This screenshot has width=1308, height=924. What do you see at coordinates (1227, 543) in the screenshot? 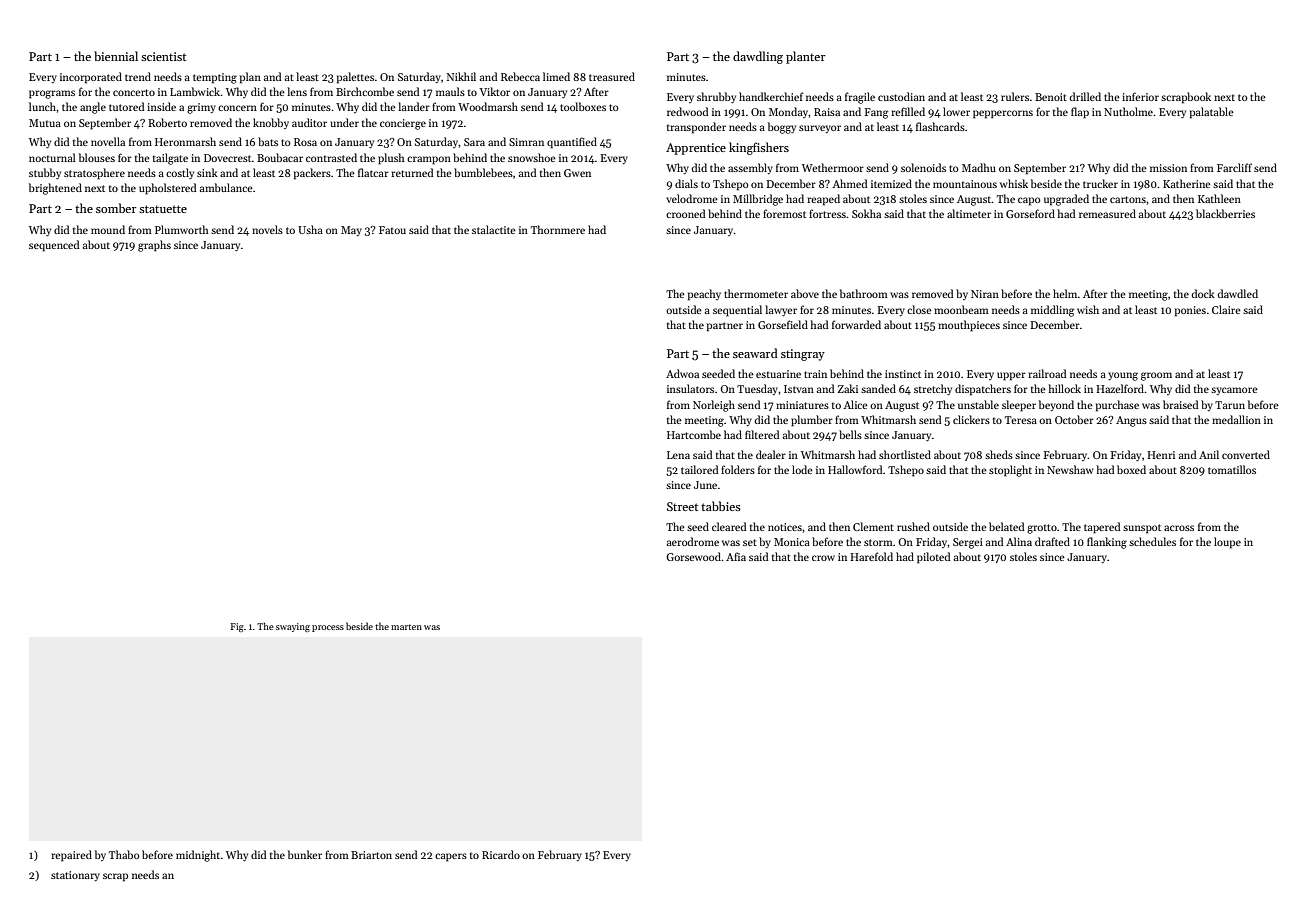
I see `loupe` at bounding box center [1227, 543].
